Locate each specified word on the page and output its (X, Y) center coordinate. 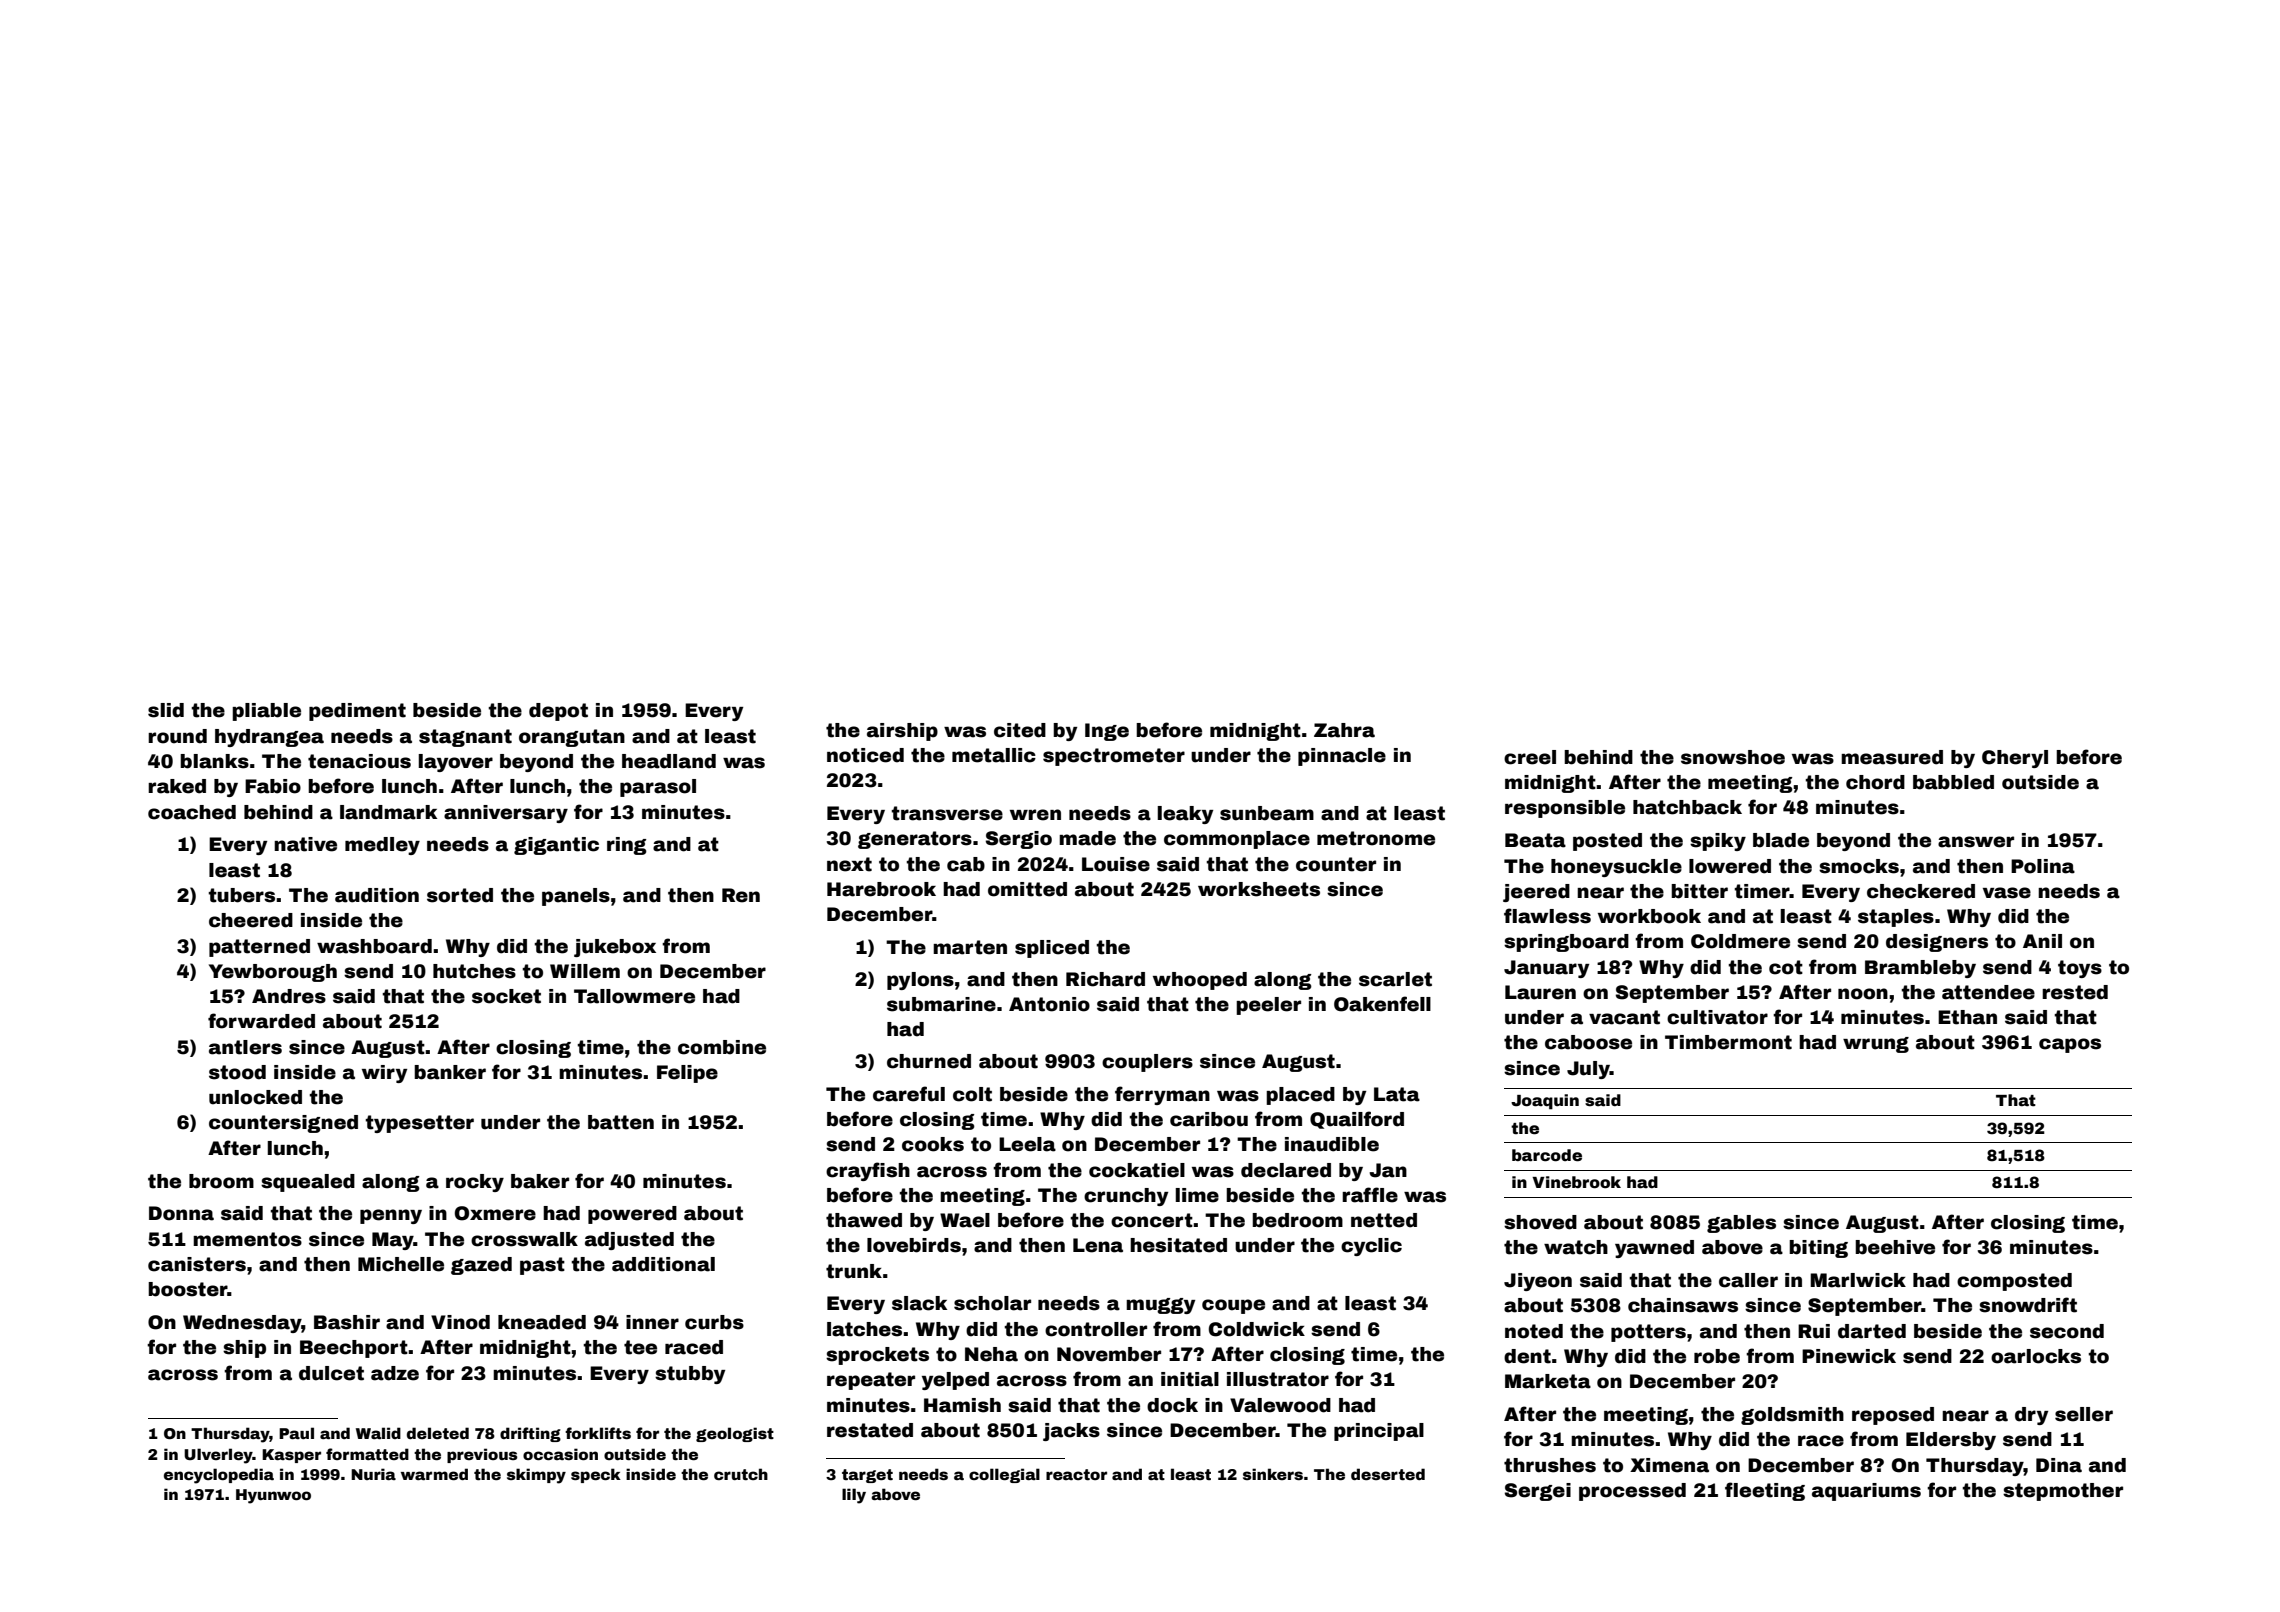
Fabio (273, 786)
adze (395, 1373)
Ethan (1967, 1017)
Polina (2043, 866)
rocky (475, 1183)
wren (1035, 815)
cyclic (1371, 1247)
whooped (1200, 981)
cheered (251, 920)
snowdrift (2028, 1305)
